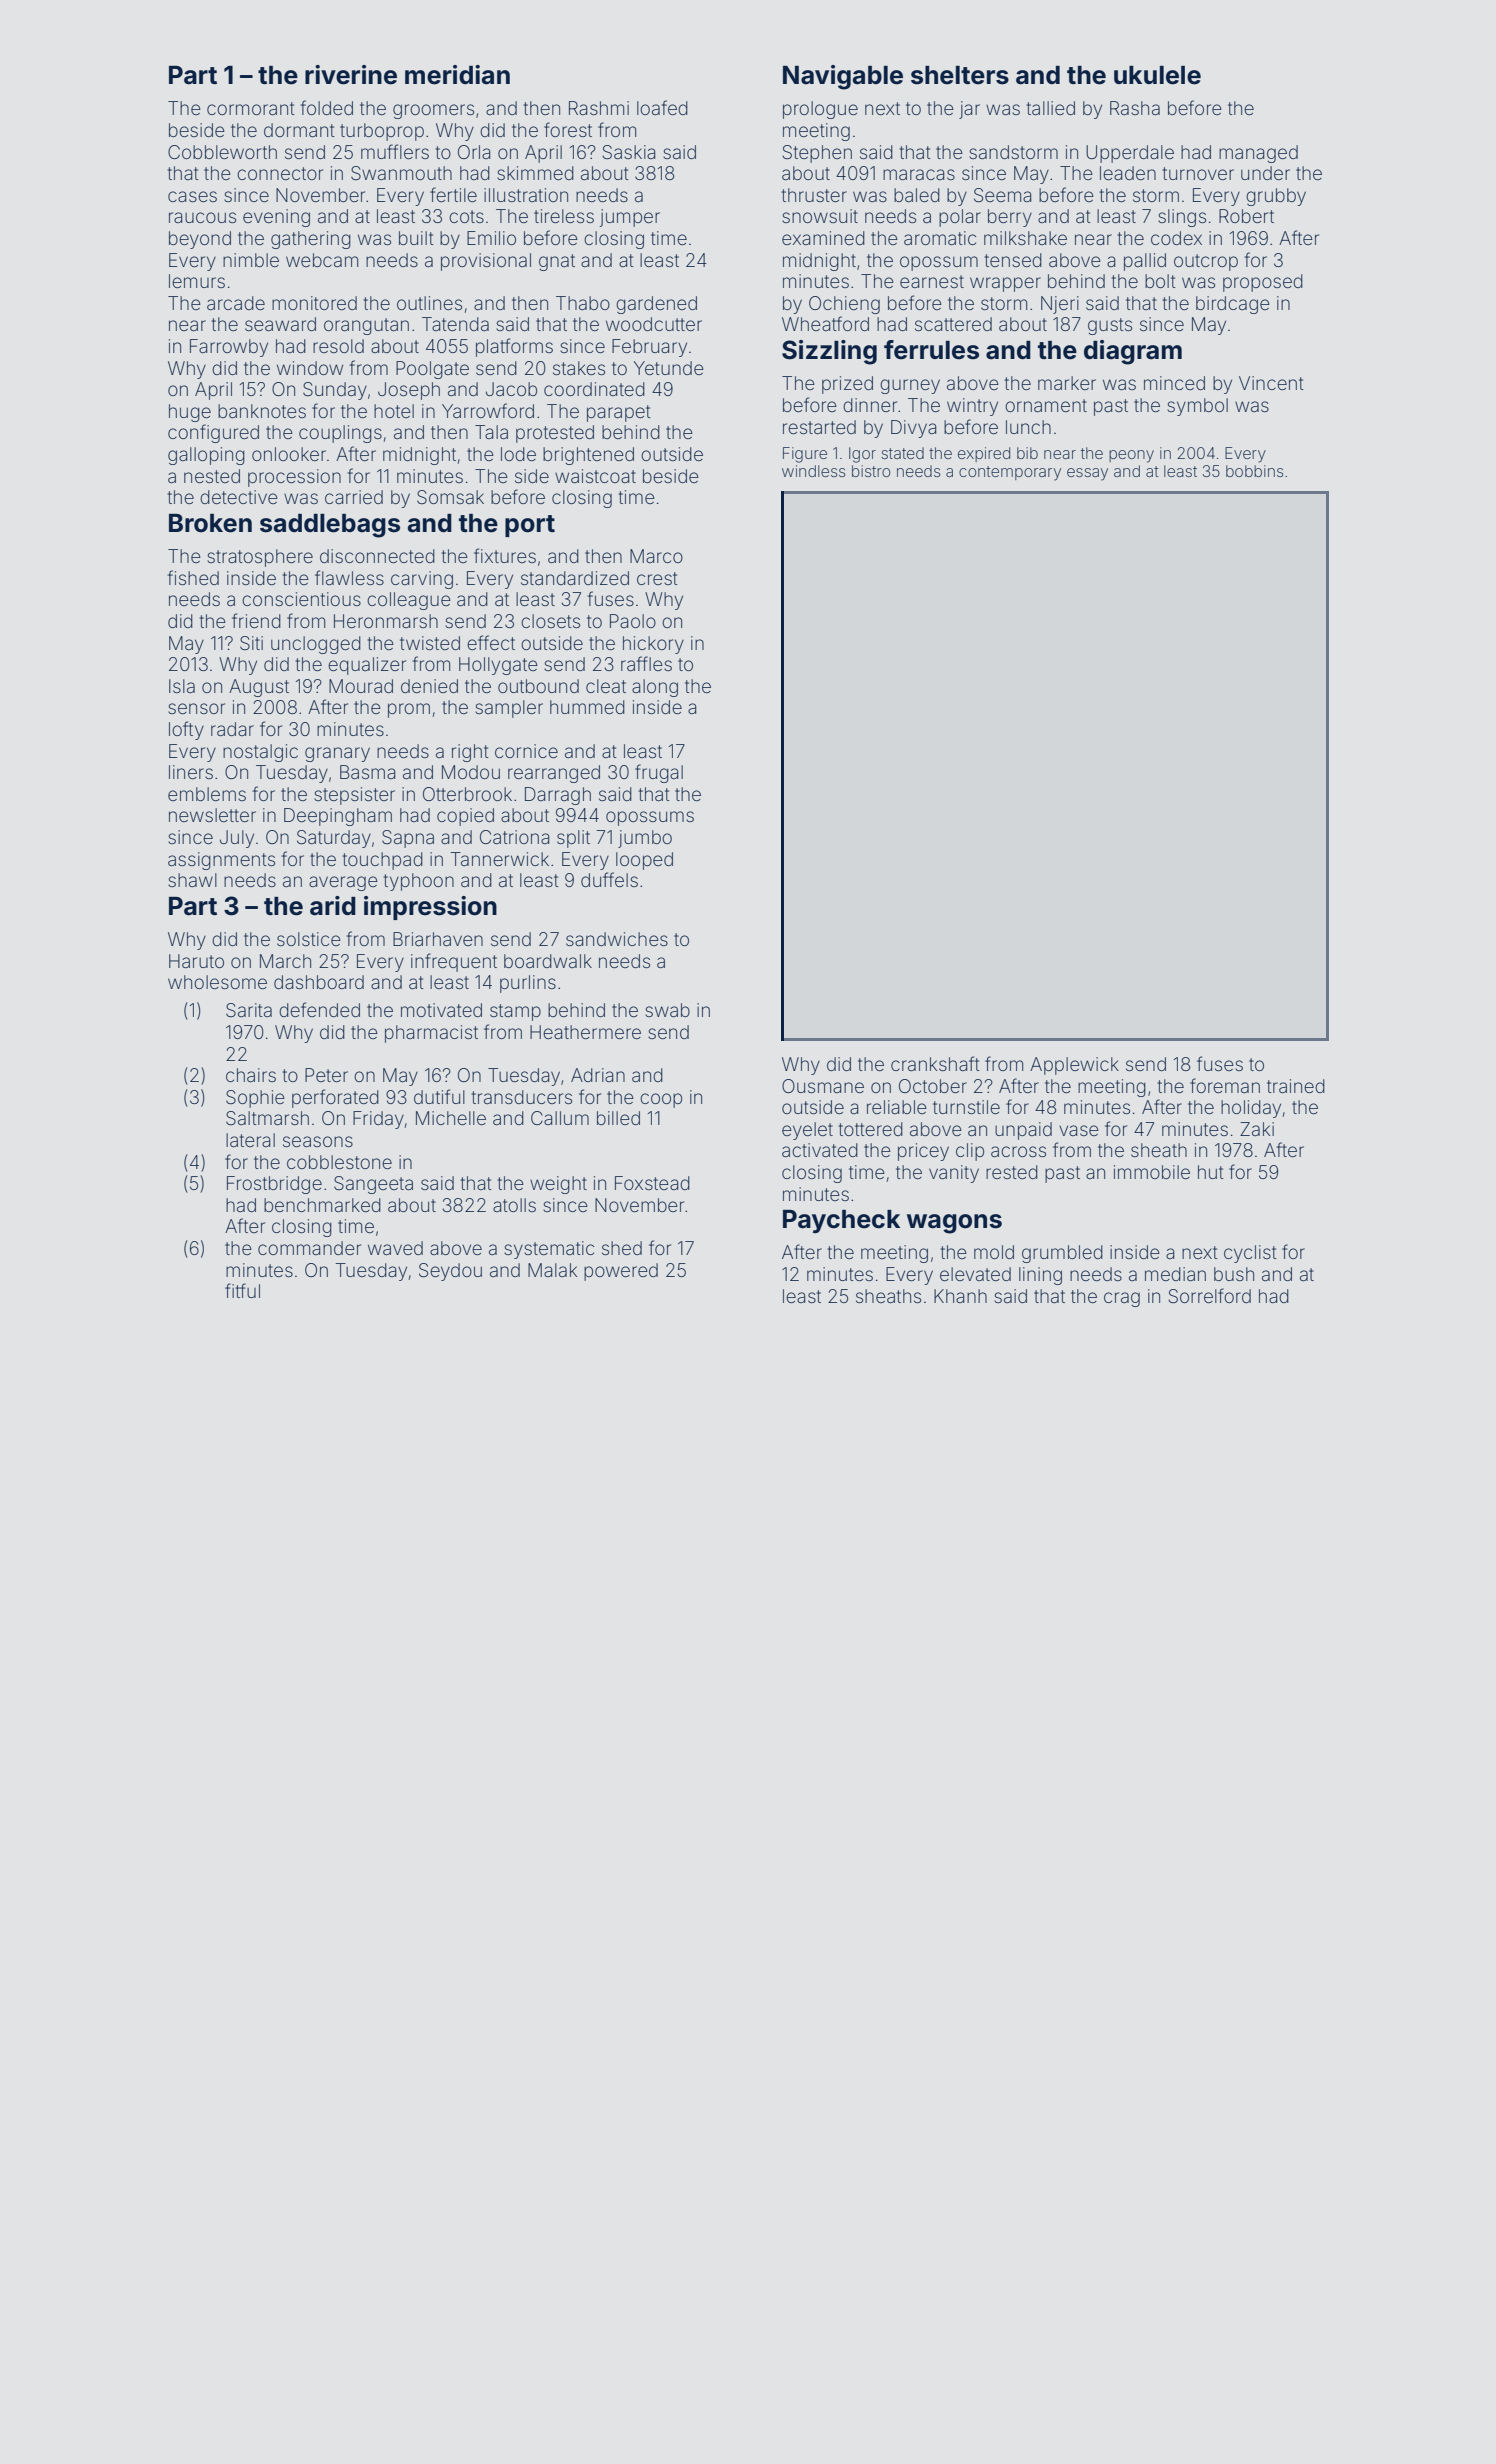 This screenshot has width=1496, height=2464. What do you see at coordinates (820, 110) in the screenshot?
I see `prologue` at bounding box center [820, 110].
